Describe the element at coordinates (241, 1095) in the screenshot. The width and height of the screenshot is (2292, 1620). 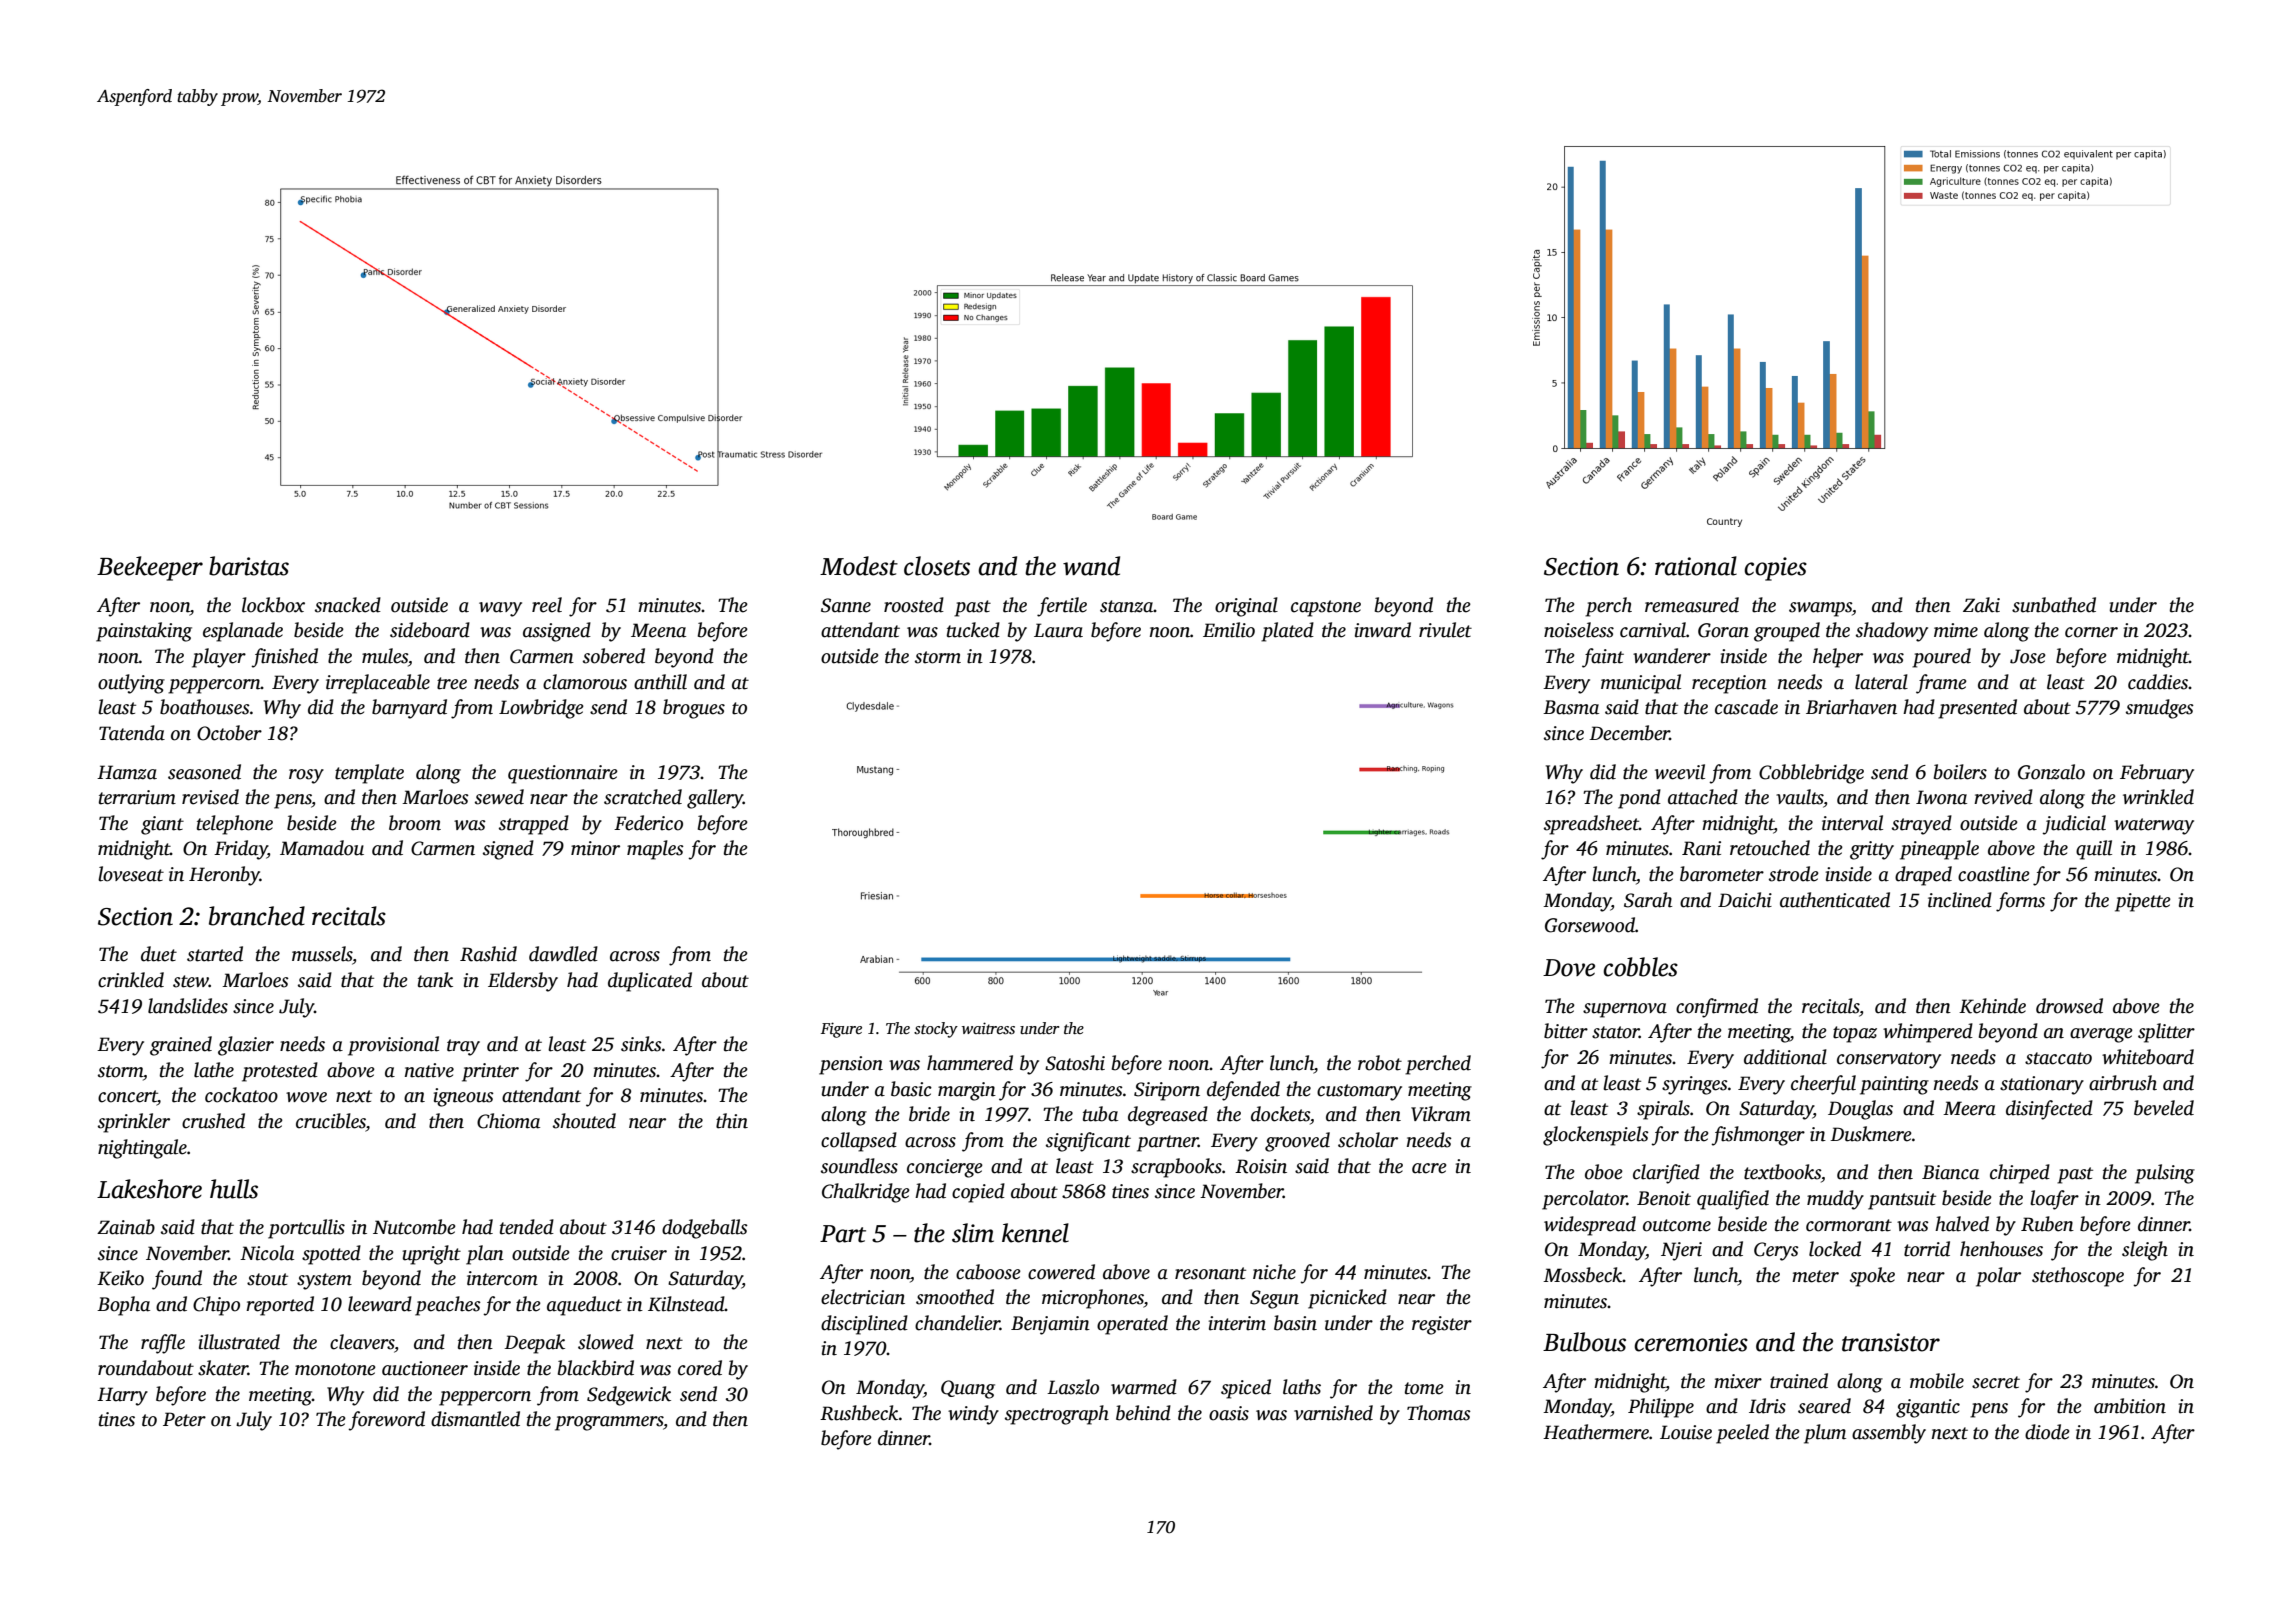
I see `cockatoo` at that location.
